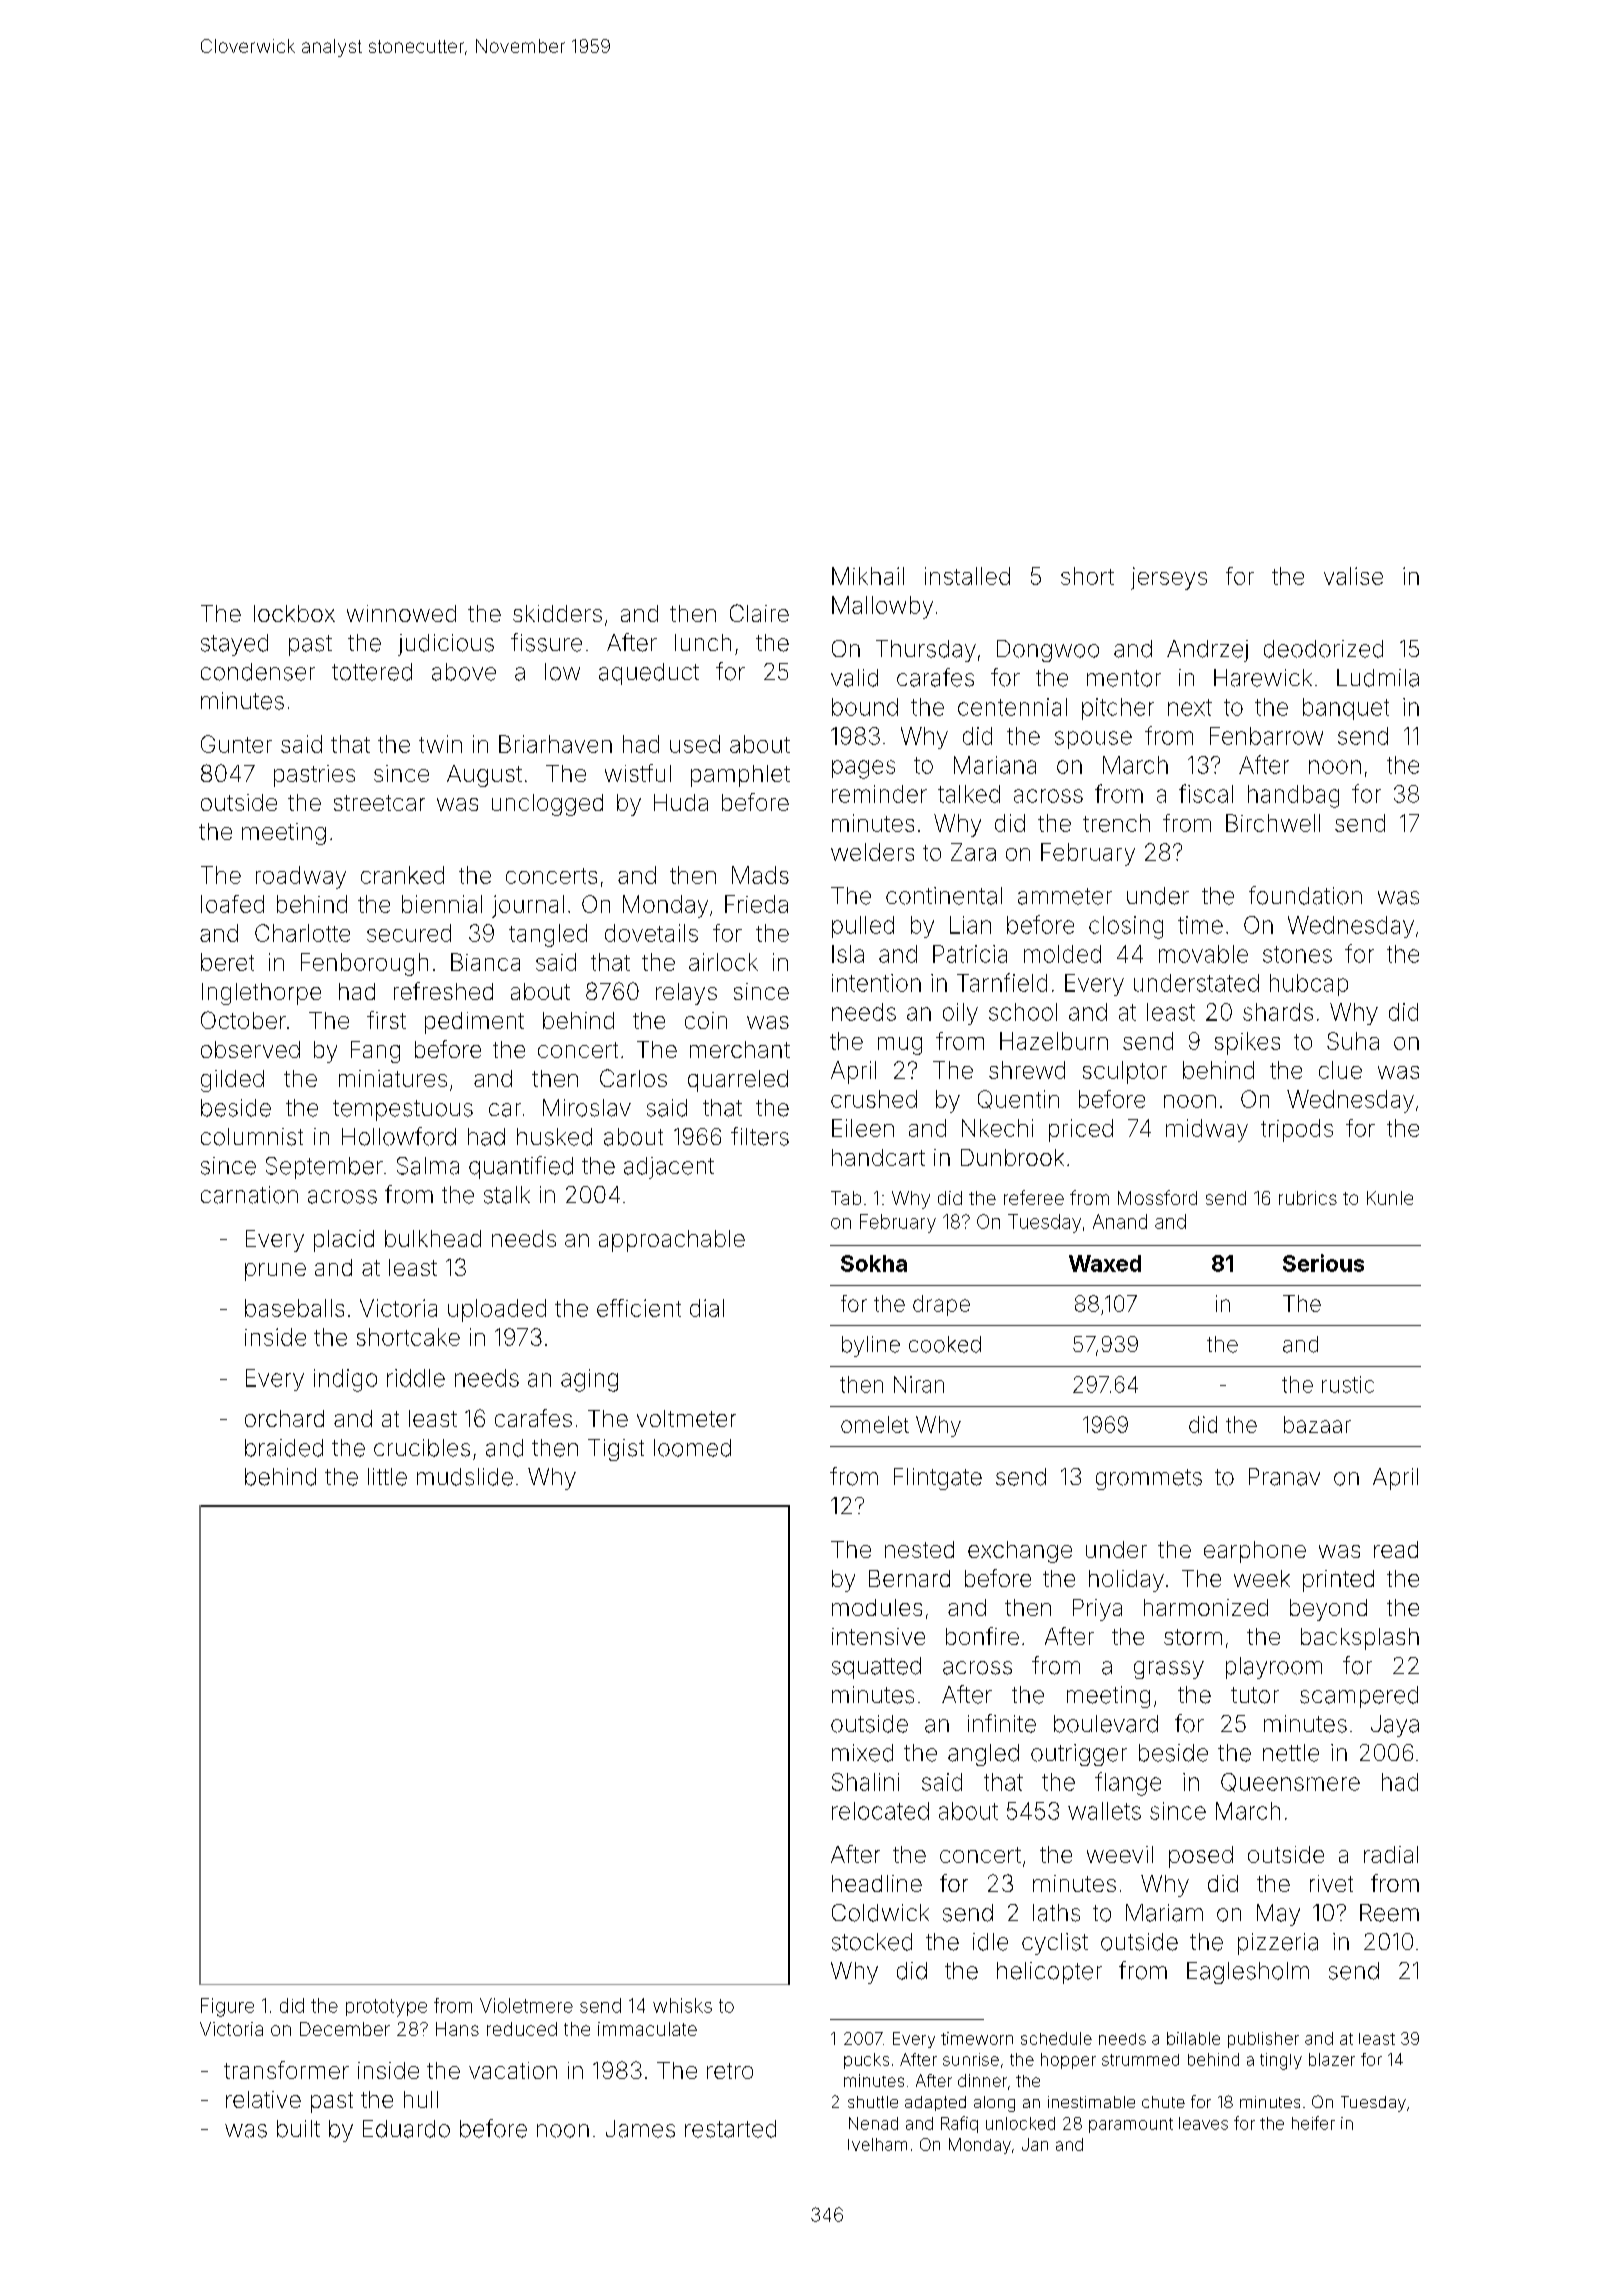  What do you see at coordinates (872, 852) in the screenshot?
I see `welders` at bounding box center [872, 852].
